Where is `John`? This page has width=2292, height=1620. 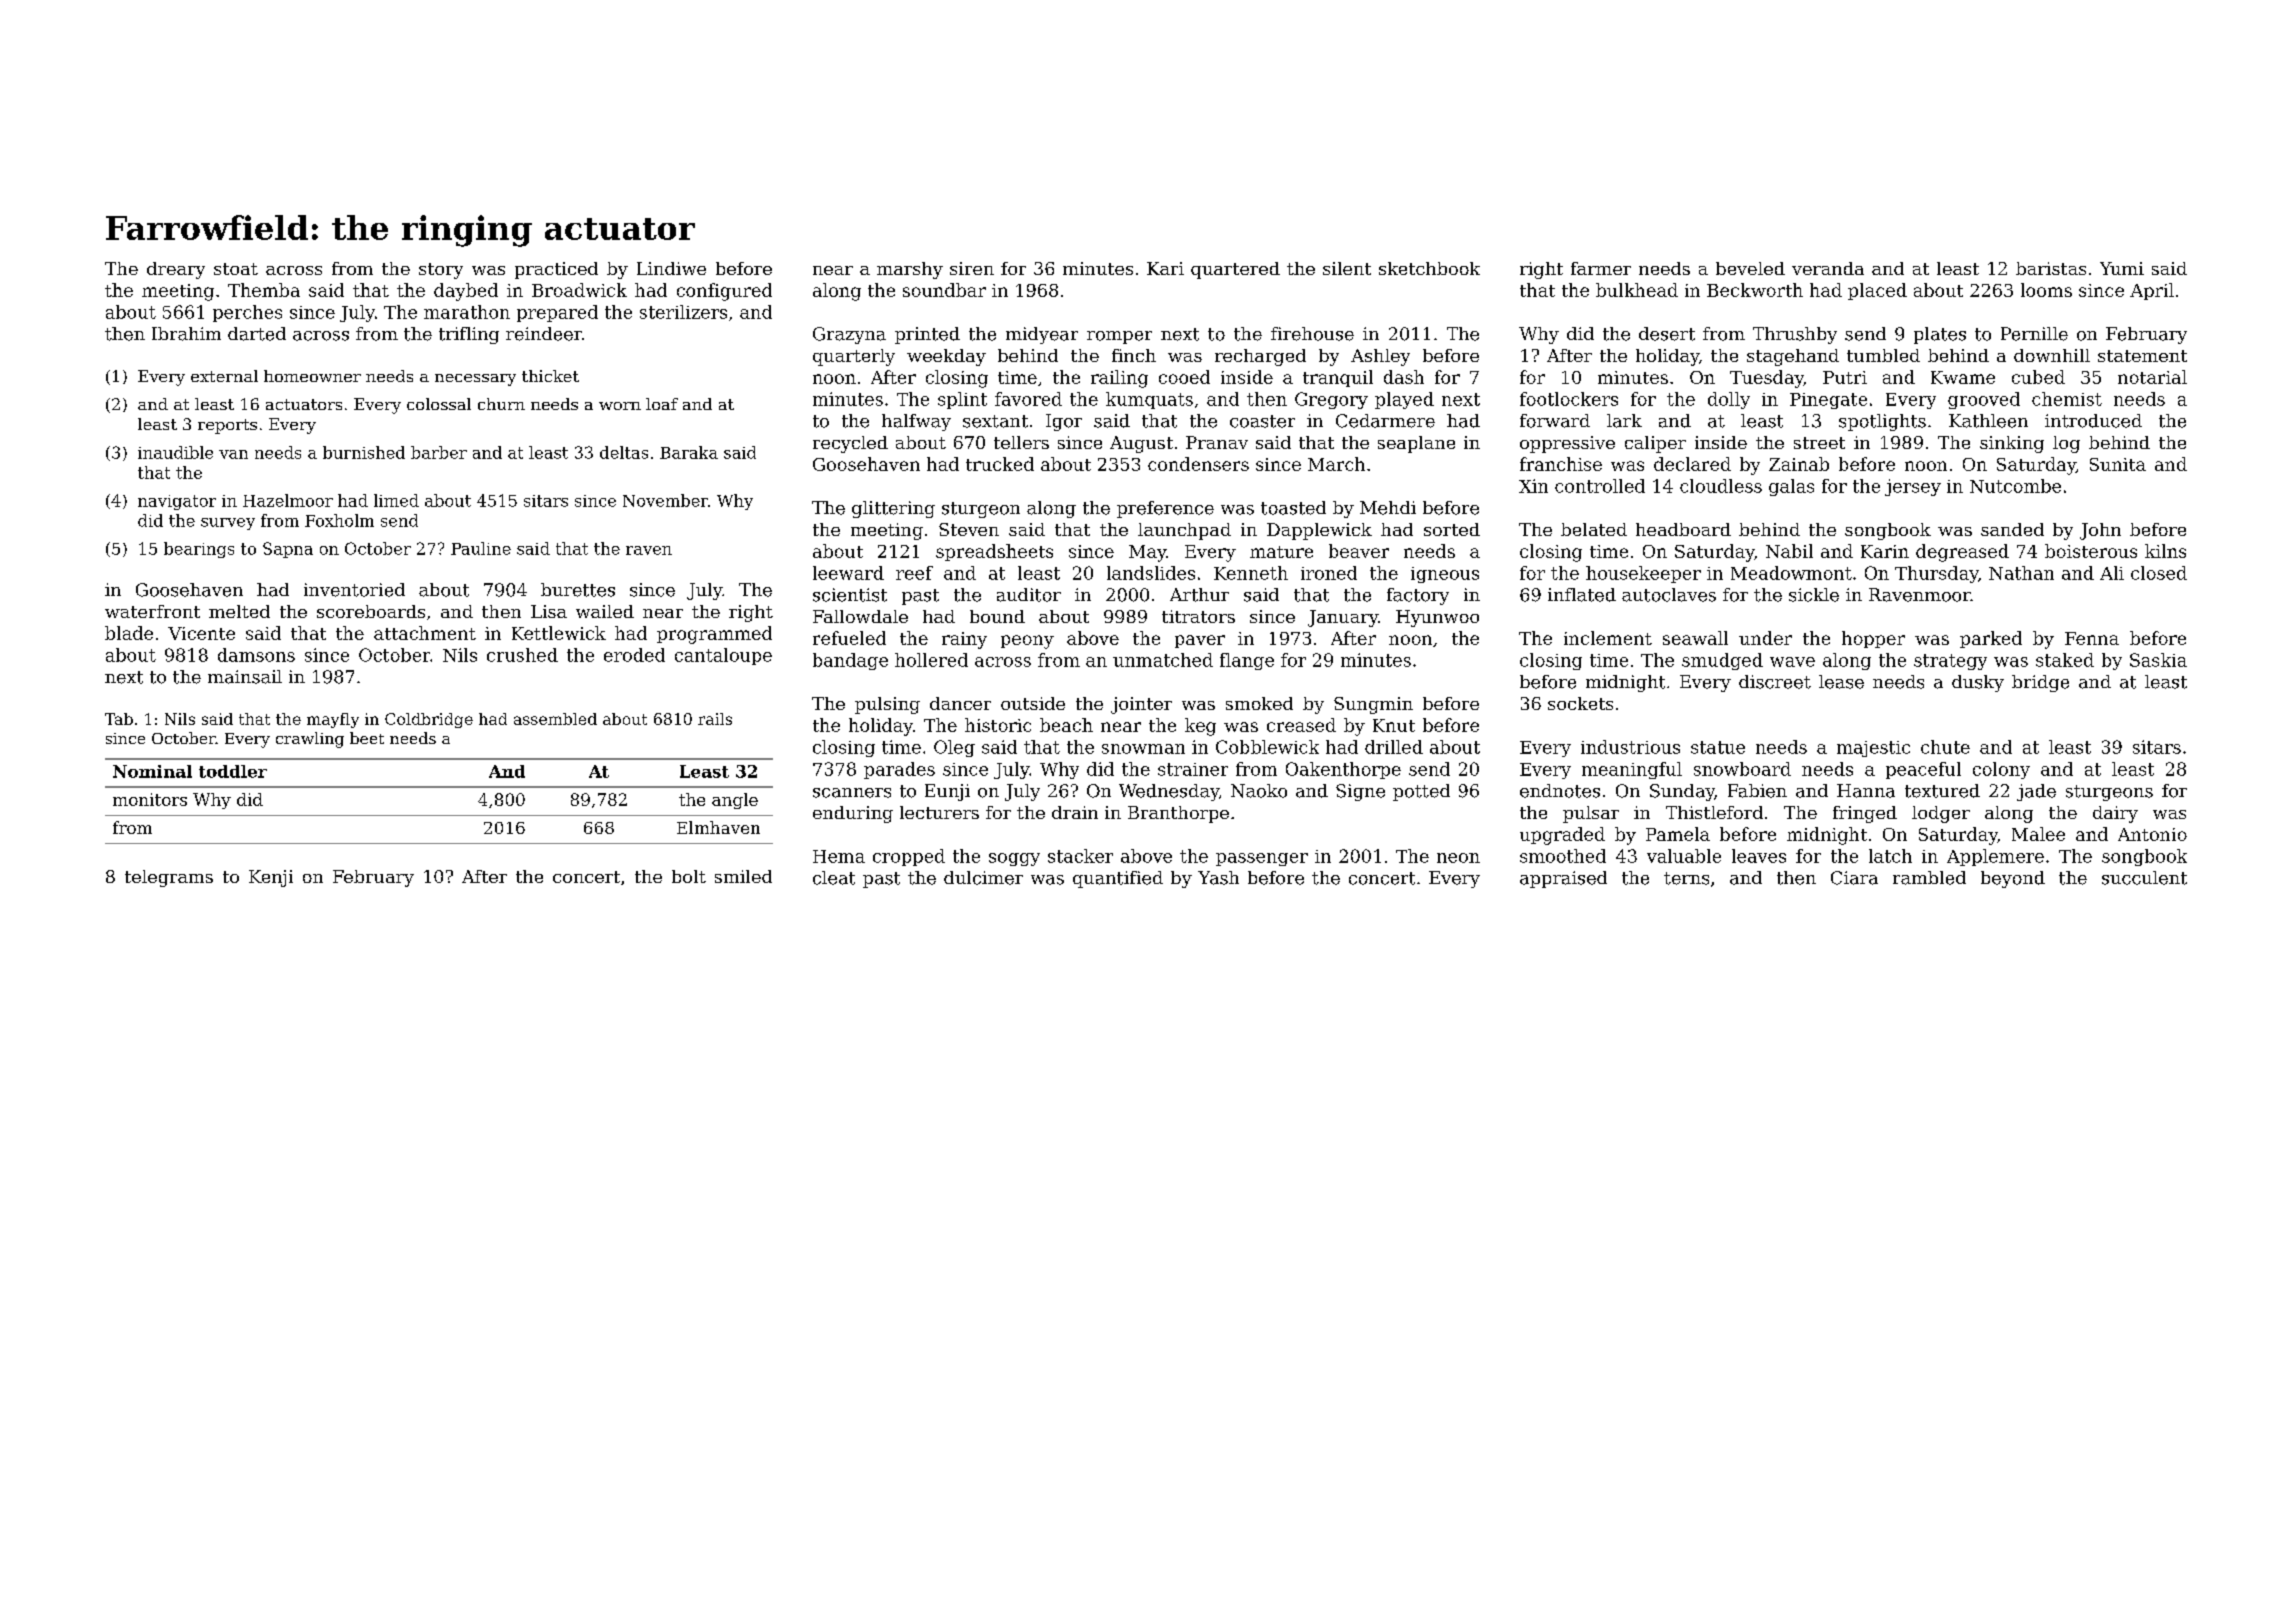
John is located at coordinates (2100, 531).
